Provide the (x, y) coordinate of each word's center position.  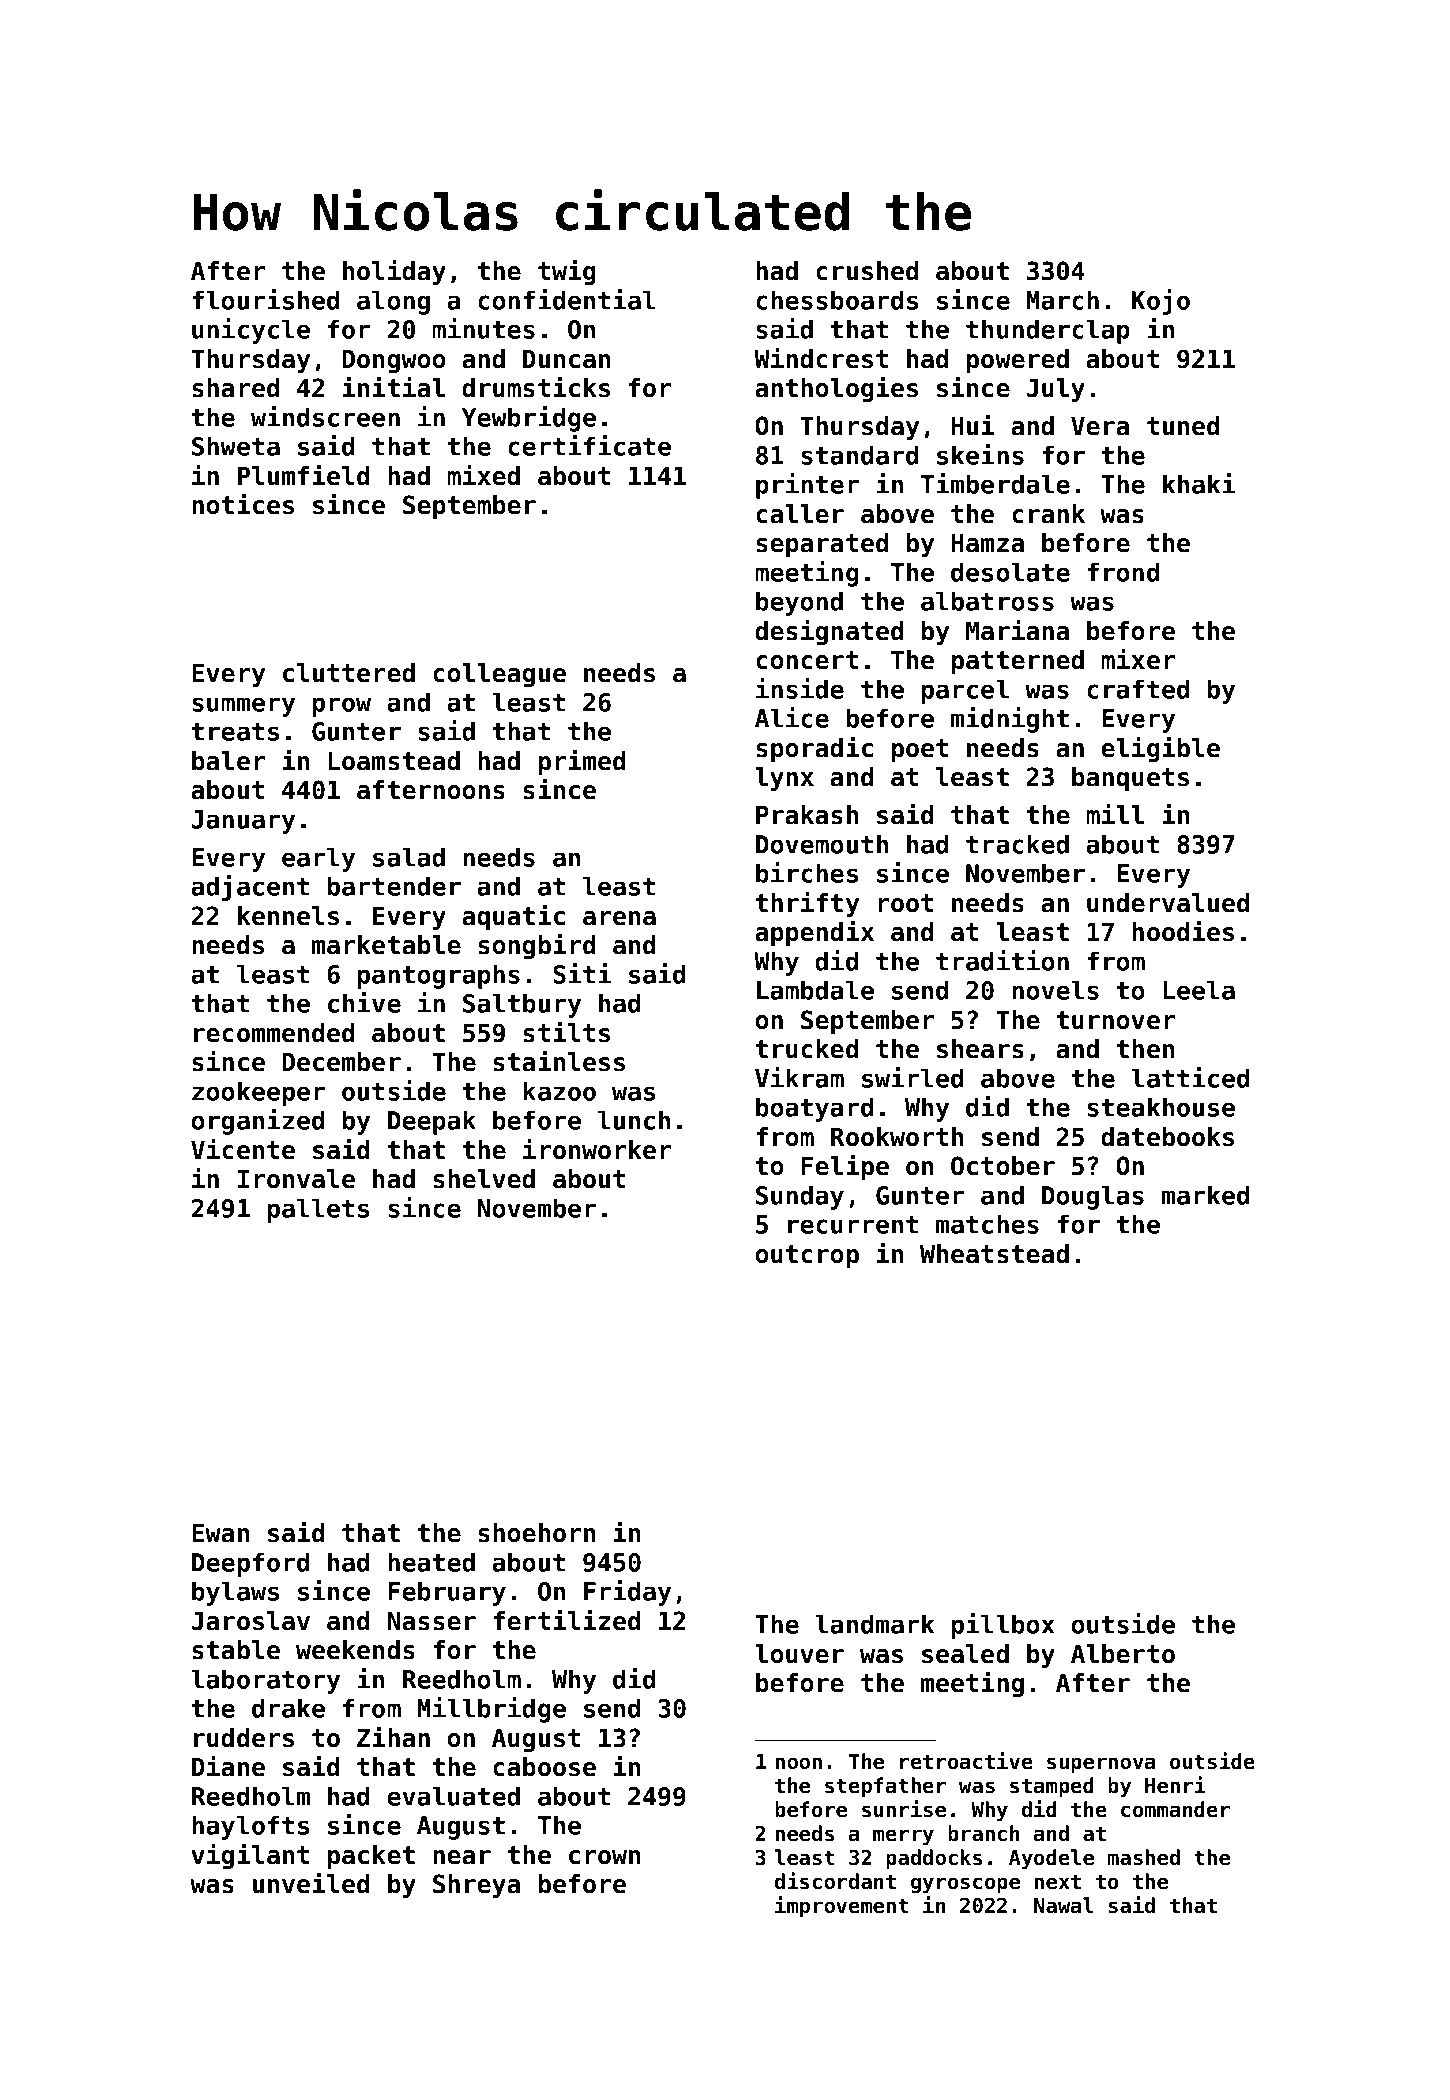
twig (567, 272)
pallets (318, 1210)
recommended (274, 1033)
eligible (1160, 749)
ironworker (597, 1149)
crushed (867, 271)
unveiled (311, 1883)
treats (235, 732)
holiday (394, 272)
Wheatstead (994, 1254)
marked (1205, 1195)
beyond (799, 603)
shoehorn (536, 1533)
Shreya (476, 1886)
